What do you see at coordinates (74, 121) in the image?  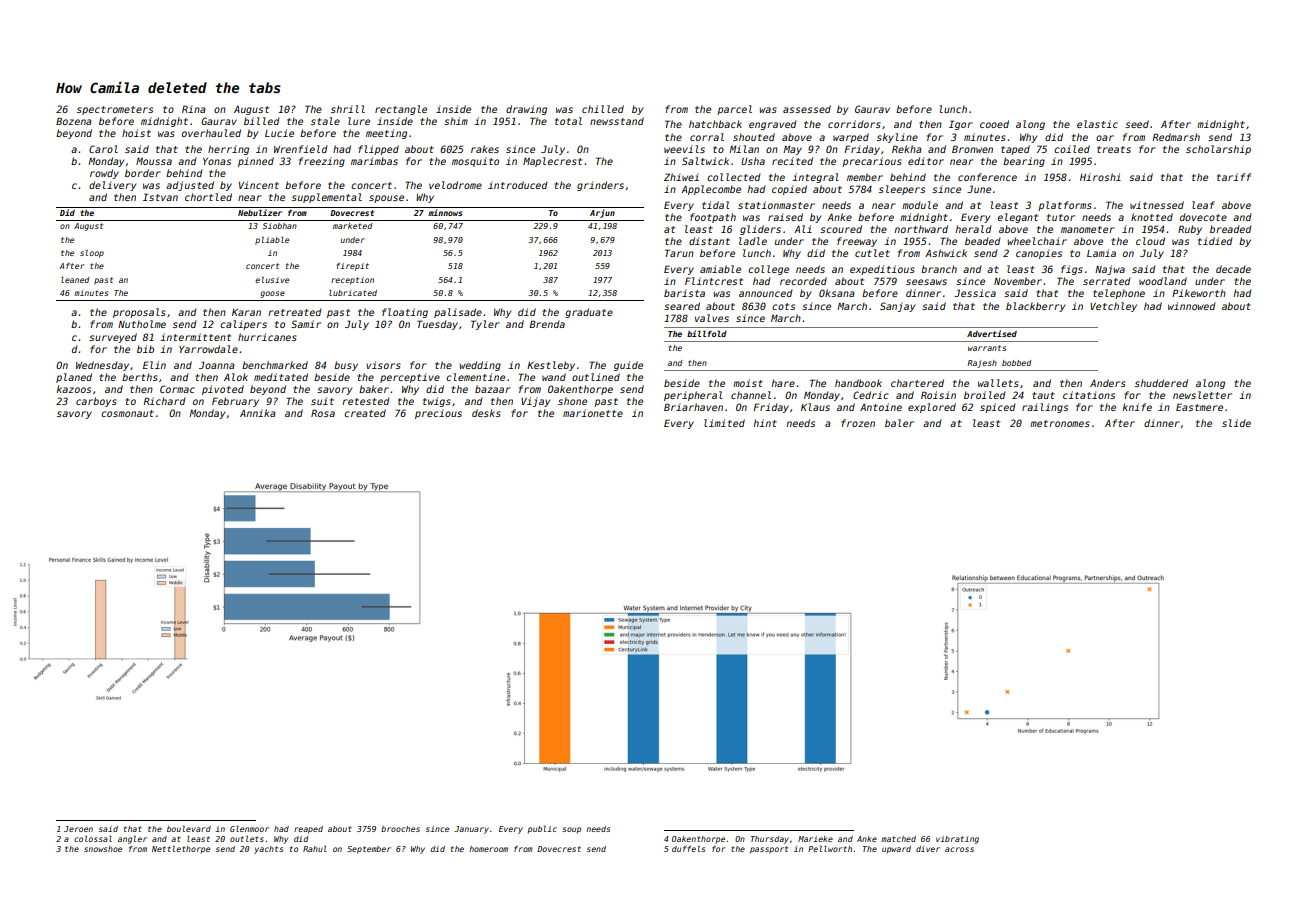 I see `Bozena` at bounding box center [74, 121].
